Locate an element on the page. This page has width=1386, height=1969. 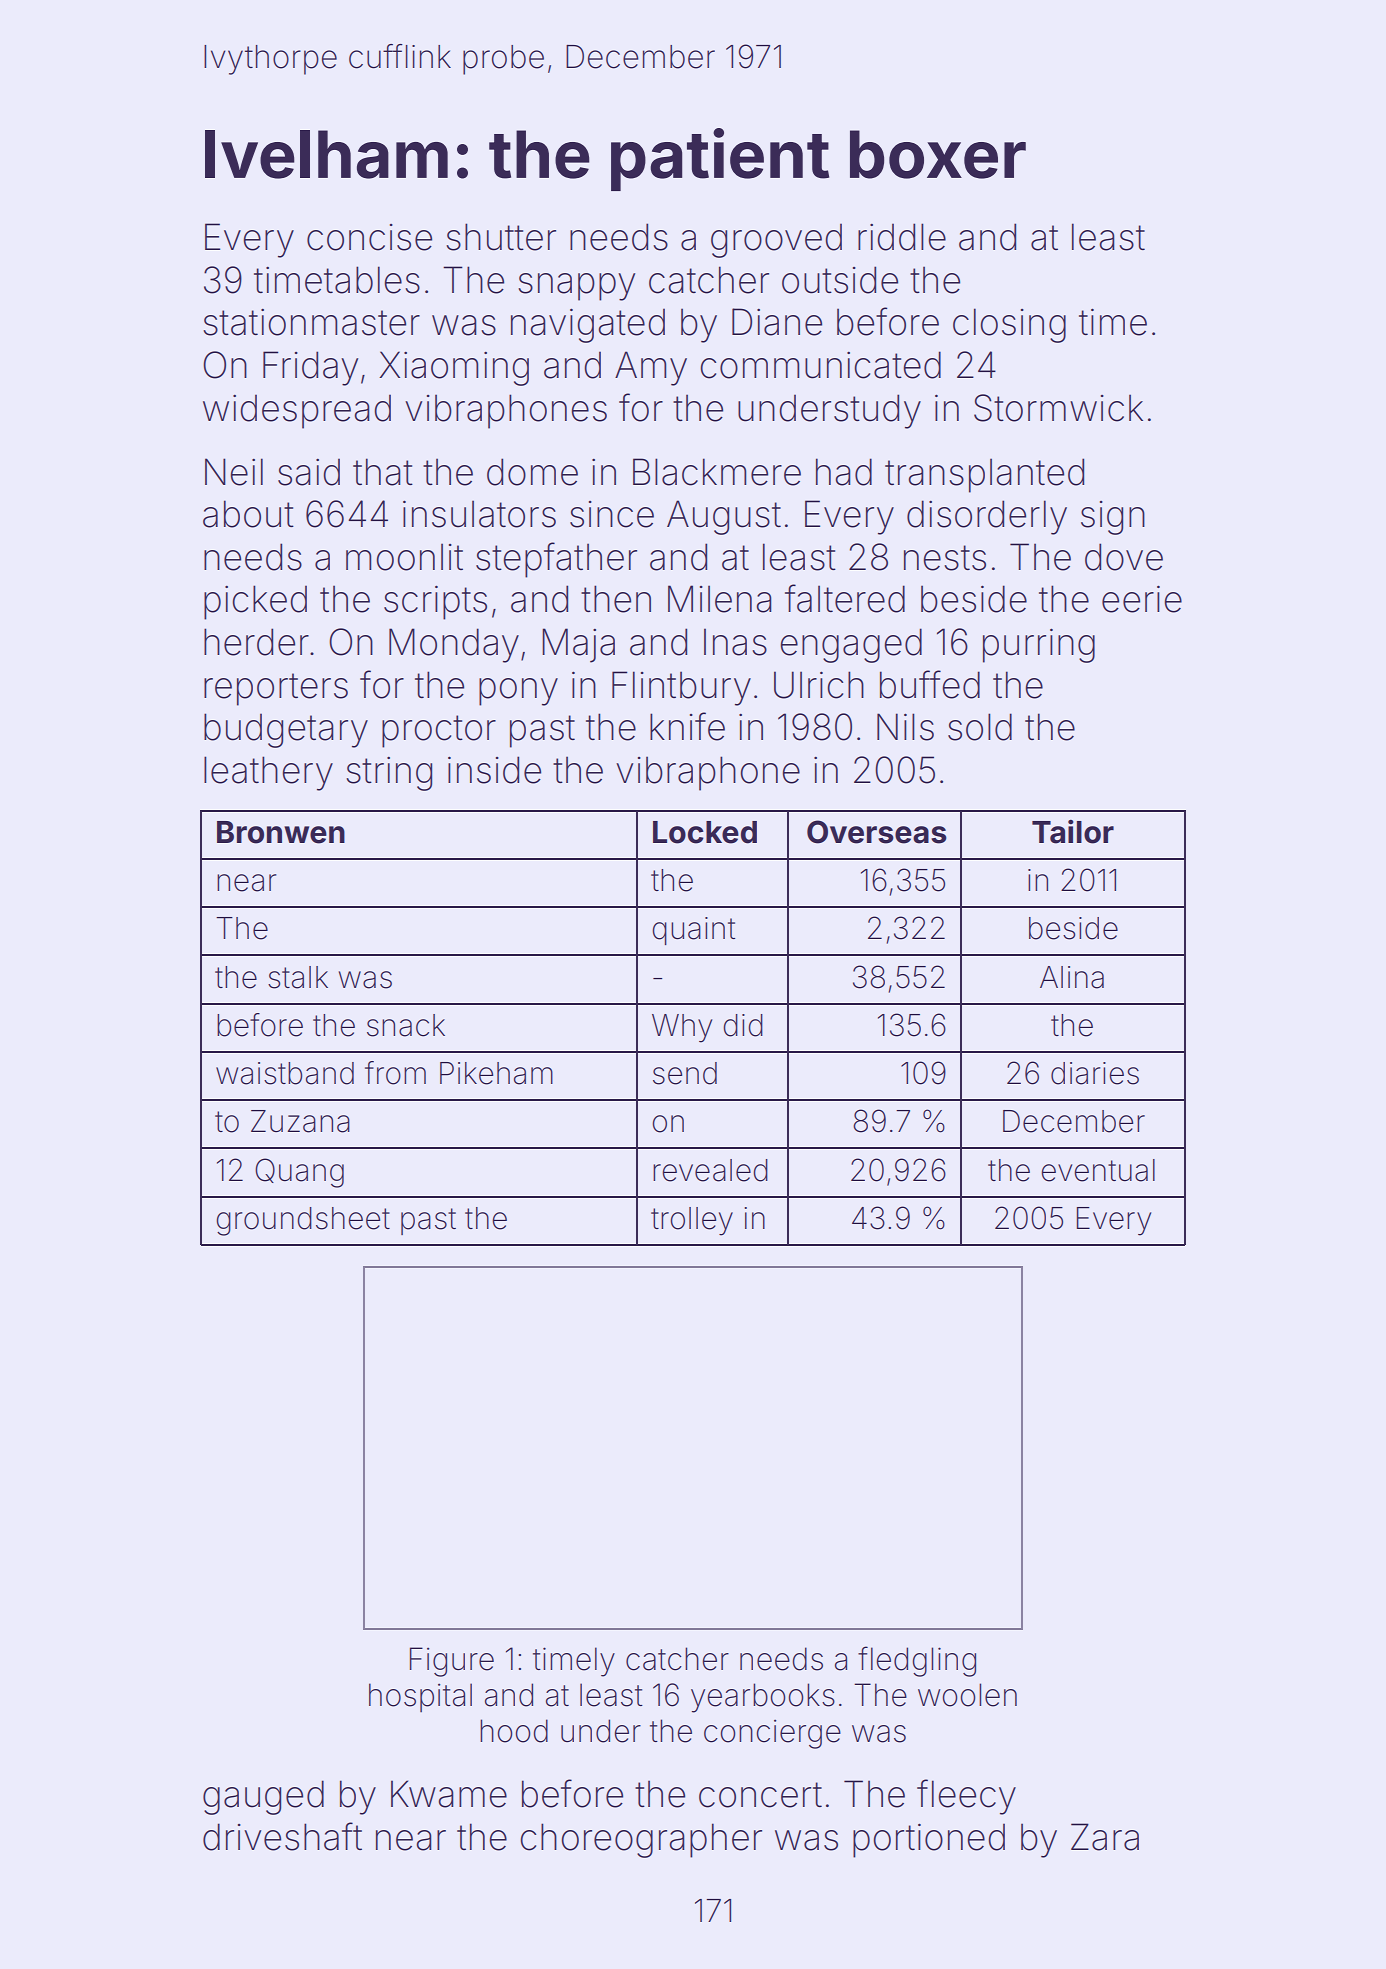
grooved is located at coordinates (776, 241).
